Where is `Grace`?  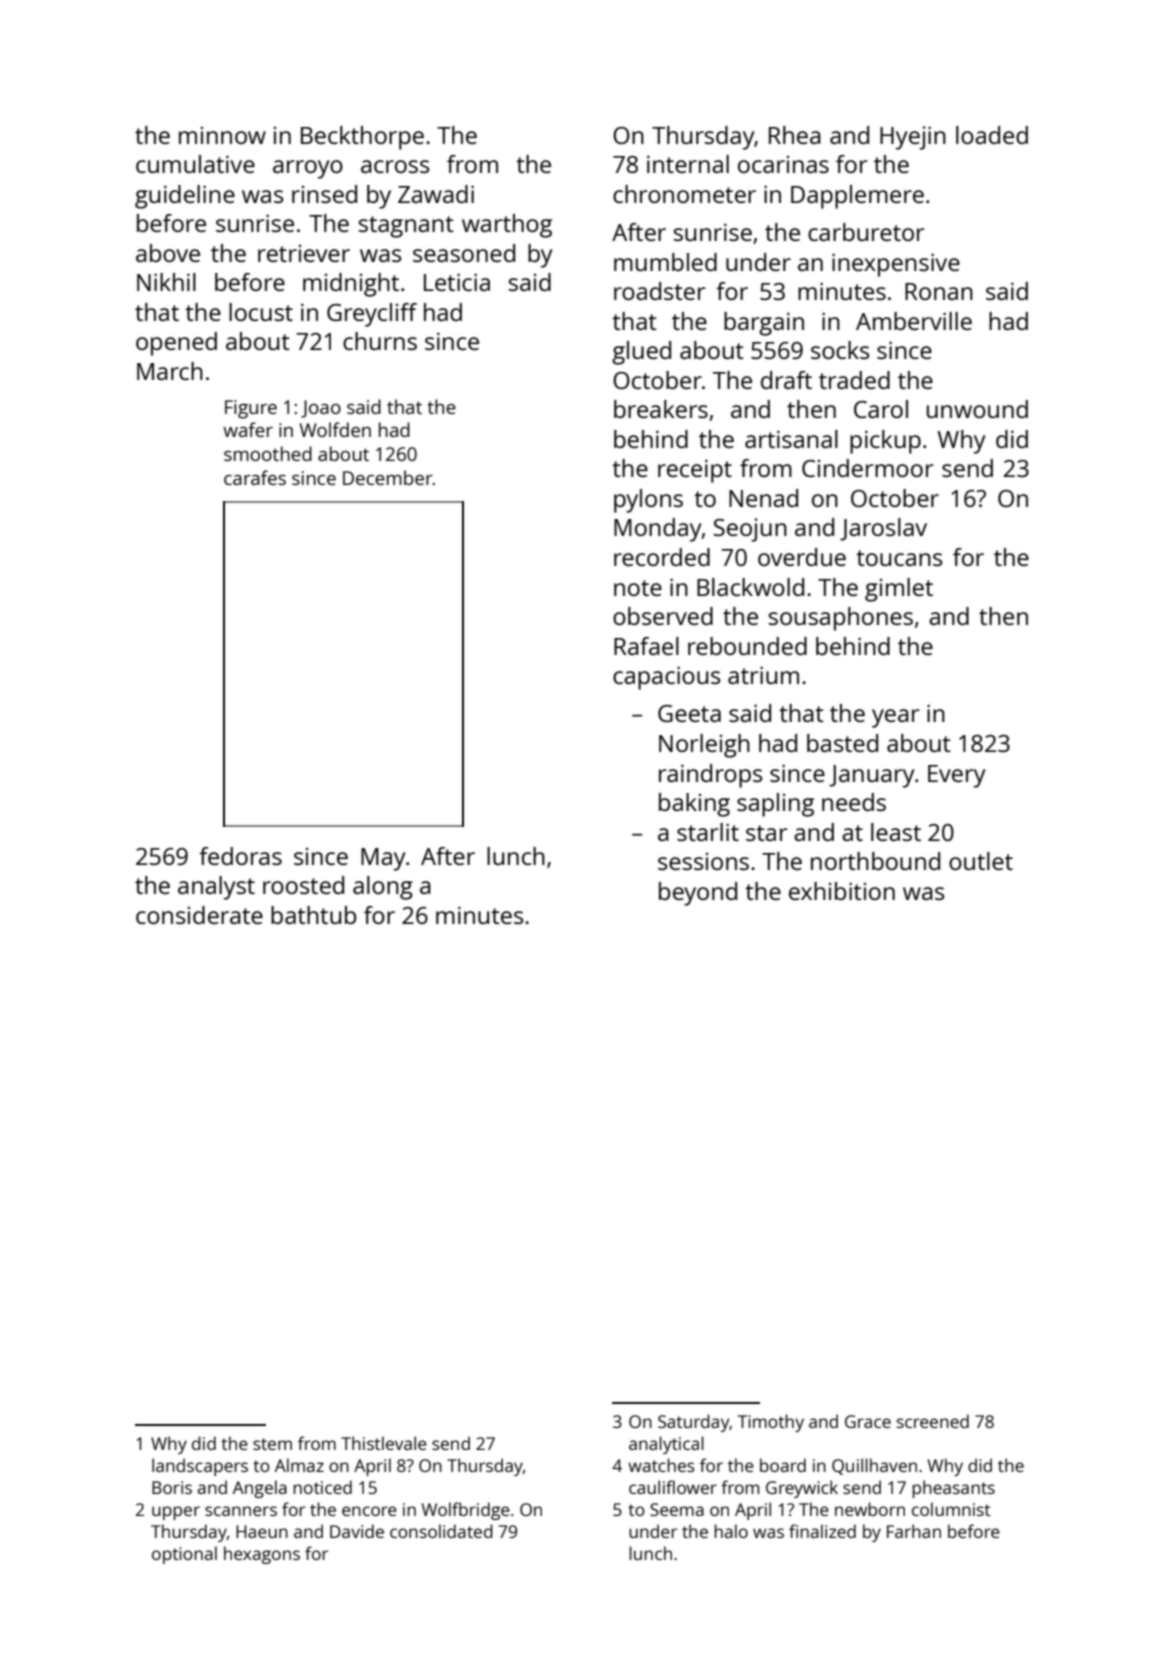 Grace is located at coordinates (868, 1421).
